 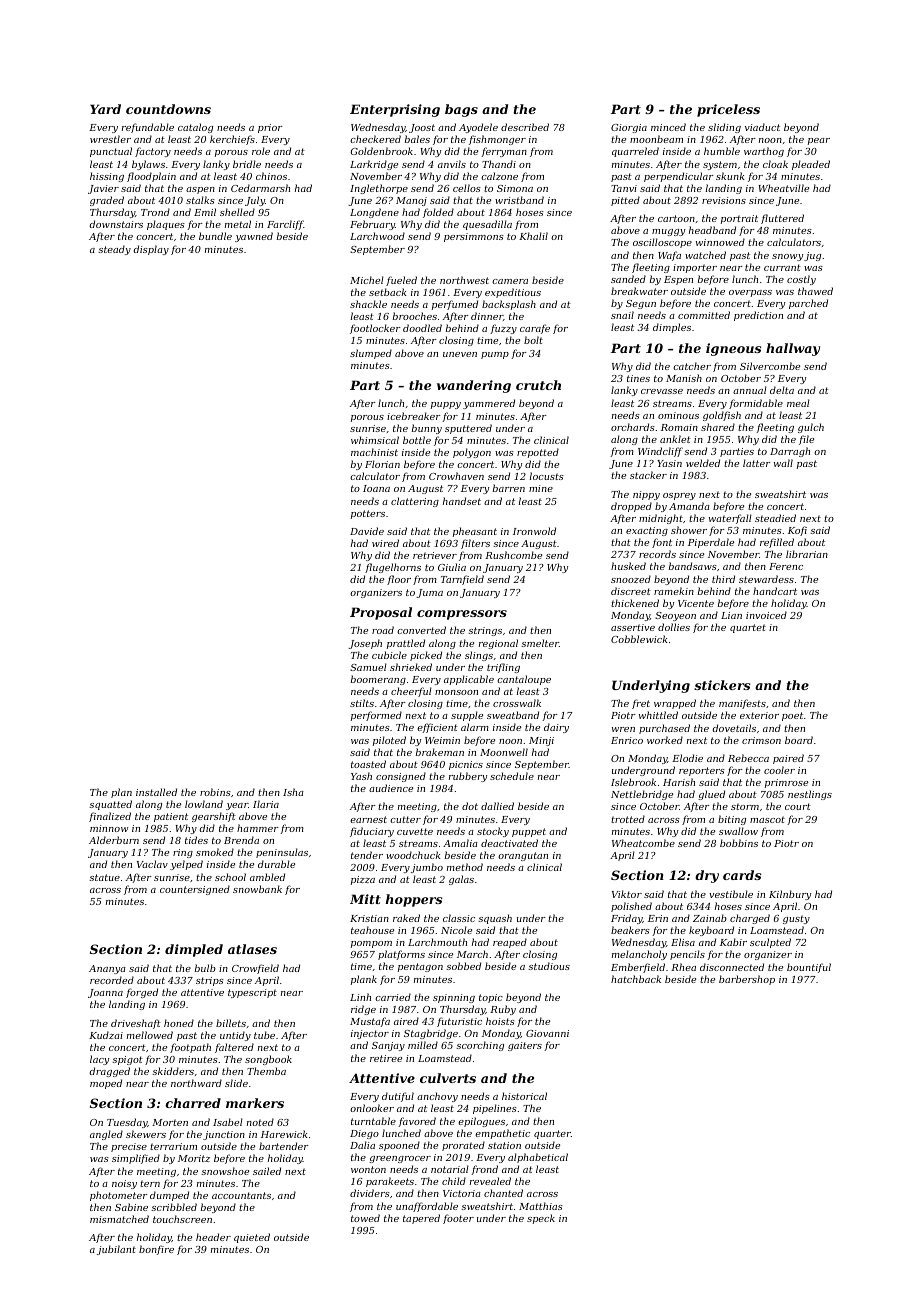 What do you see at coordinates (762, 127) in the image?
I see `viaduct` at bounding box center [762, 127].
